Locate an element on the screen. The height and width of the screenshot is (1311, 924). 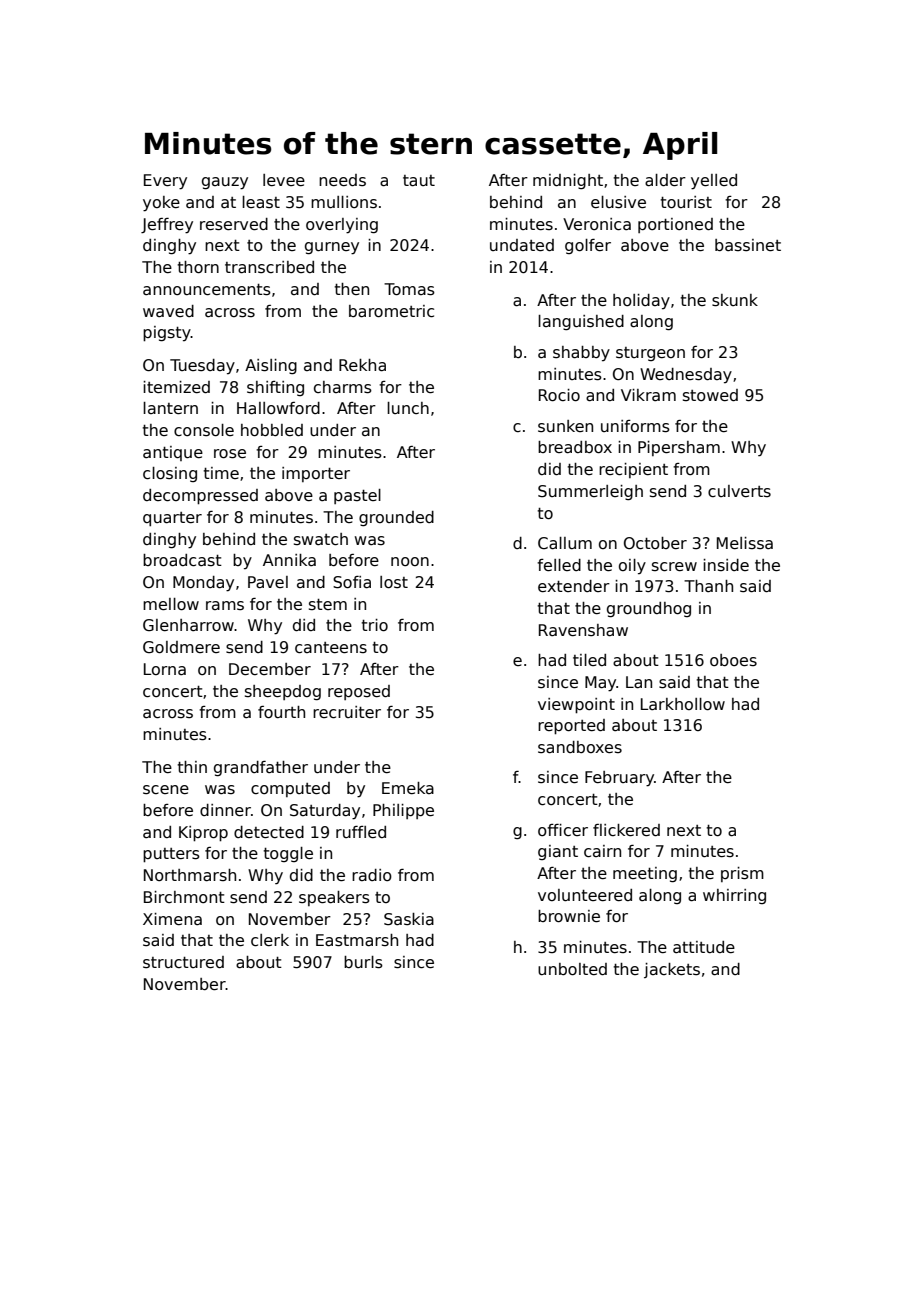
yelled is located at coordinates (714, 182).
